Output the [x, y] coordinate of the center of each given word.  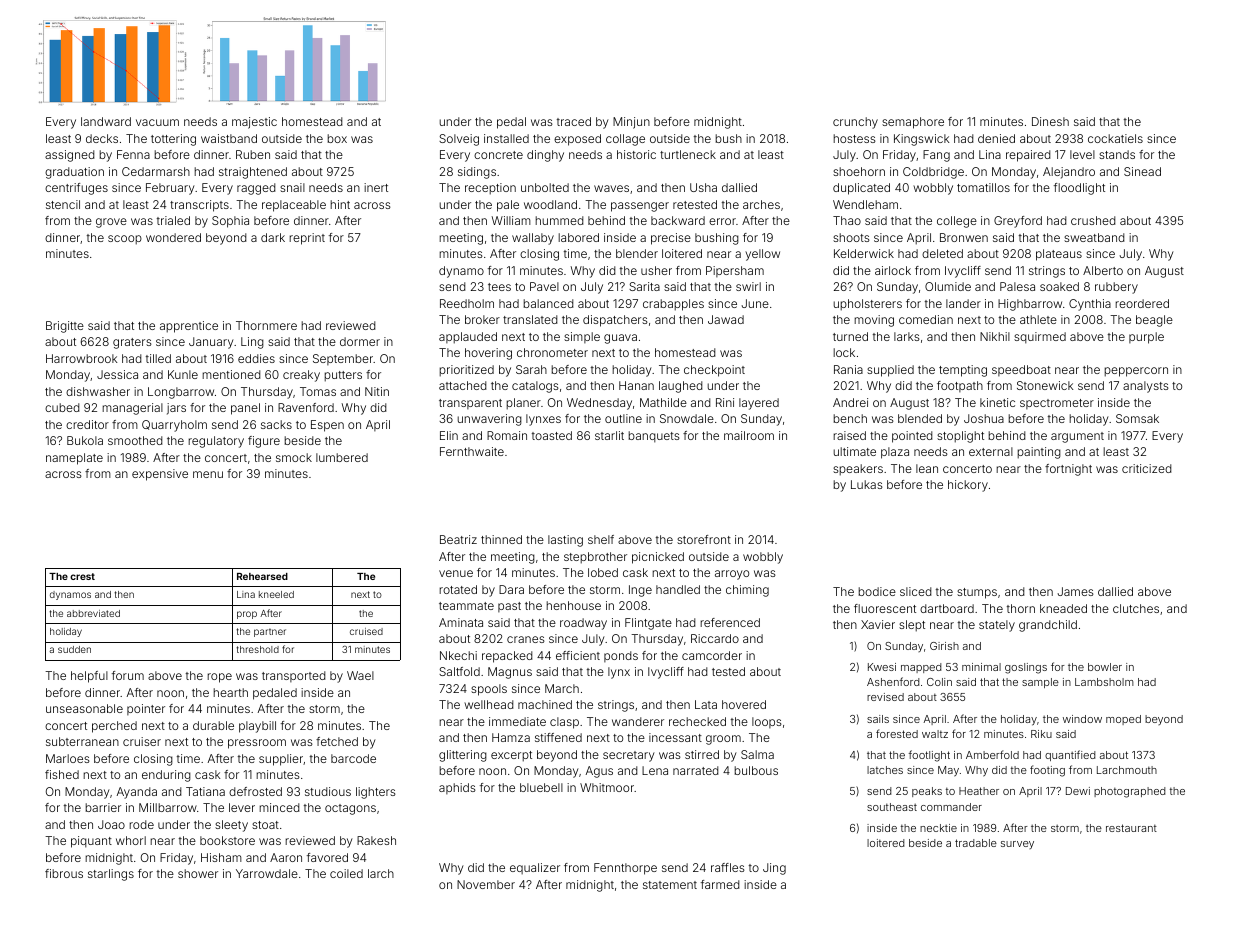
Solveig [459, 140]
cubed [62, 407]
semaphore [913, 123]
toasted [552, 435]
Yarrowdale [267, 873]
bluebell [541, 787]
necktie [938, 828]
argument [1077, 437]
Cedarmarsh [156, 171]
